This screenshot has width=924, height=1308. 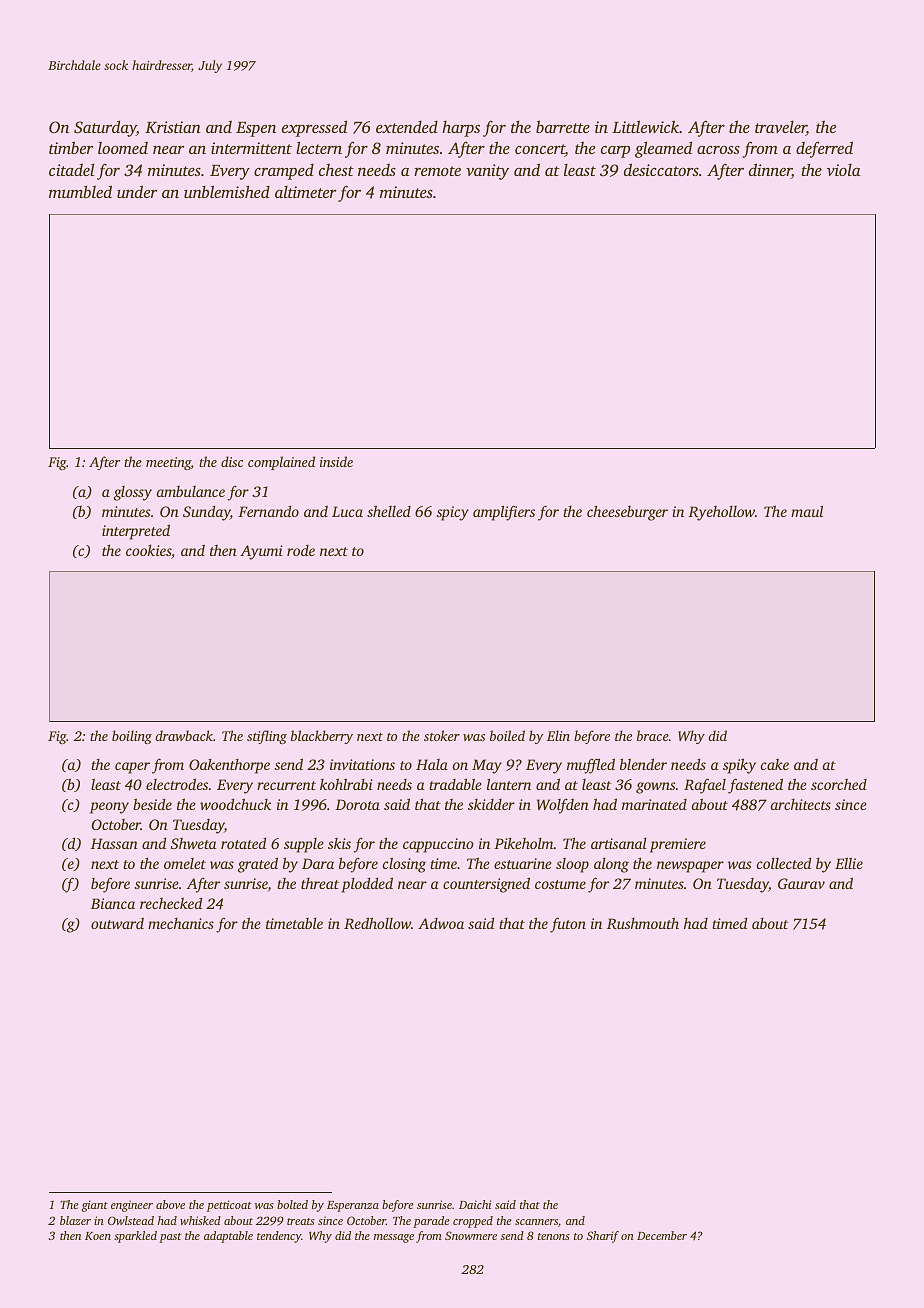 I want to click on Kristian, so click(x=173, y=127).
